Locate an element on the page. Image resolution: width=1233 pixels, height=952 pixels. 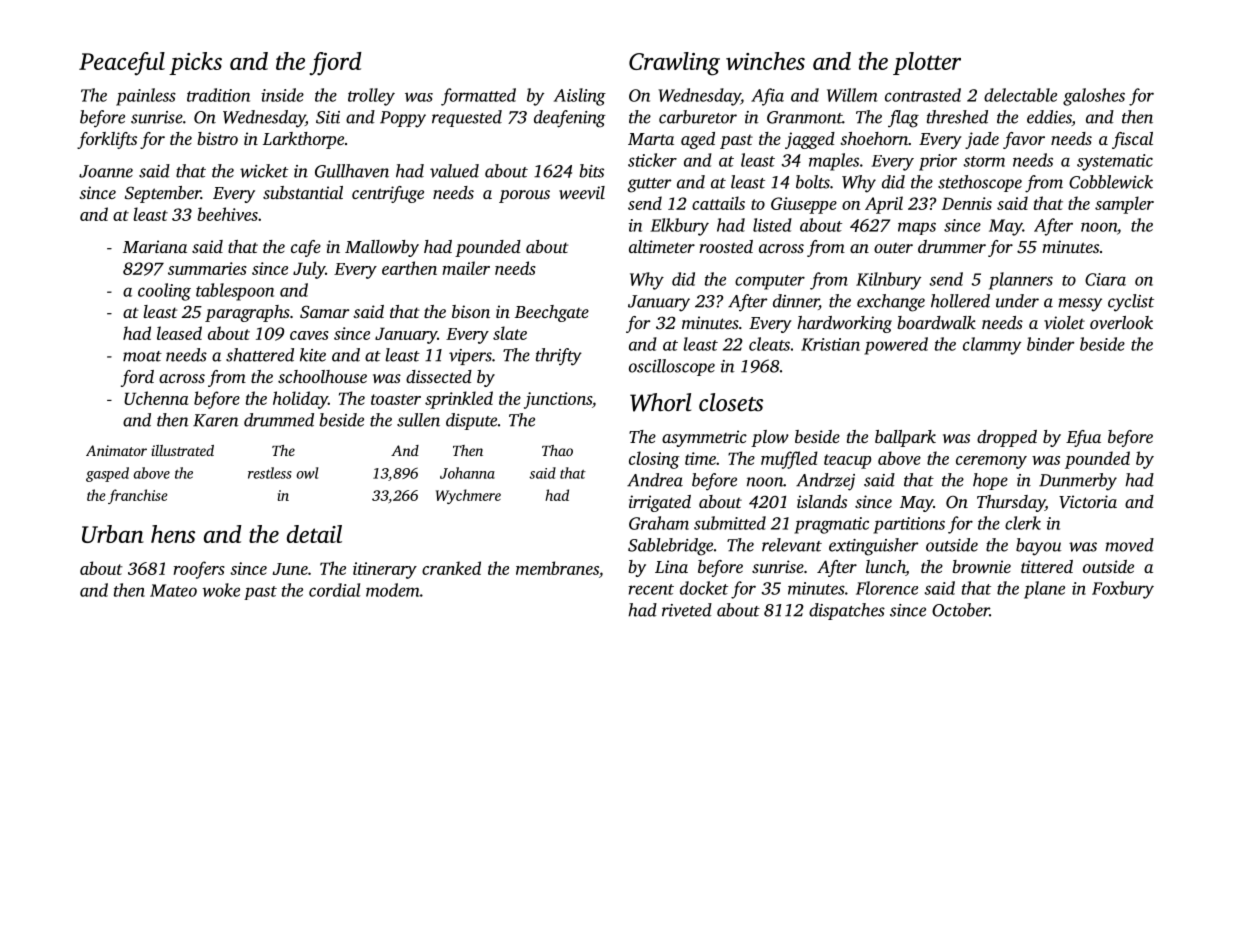
eddies is located at coordinates (1049, 118).
